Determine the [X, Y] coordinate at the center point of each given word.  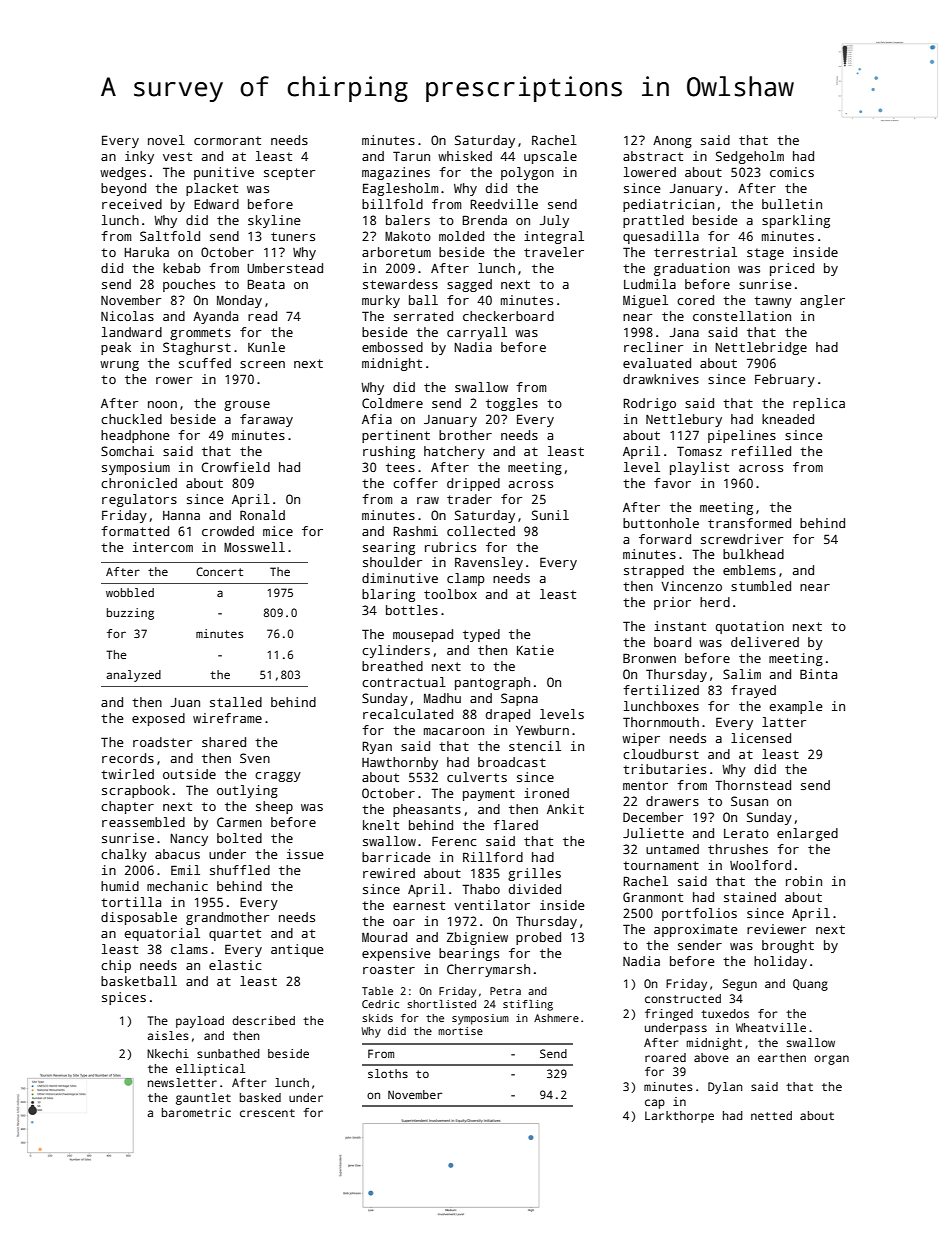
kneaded [788, 419]
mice [278, 531]
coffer [415, 483]
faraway [266, 420]
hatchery [454, 452]
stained [750, 897]
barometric [196, 1112]
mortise [460, 1031]
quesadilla [661, 237]
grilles [534, 874]
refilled [761, 451]
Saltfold [170, 236]
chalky [124, 855]
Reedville [504, 204]
